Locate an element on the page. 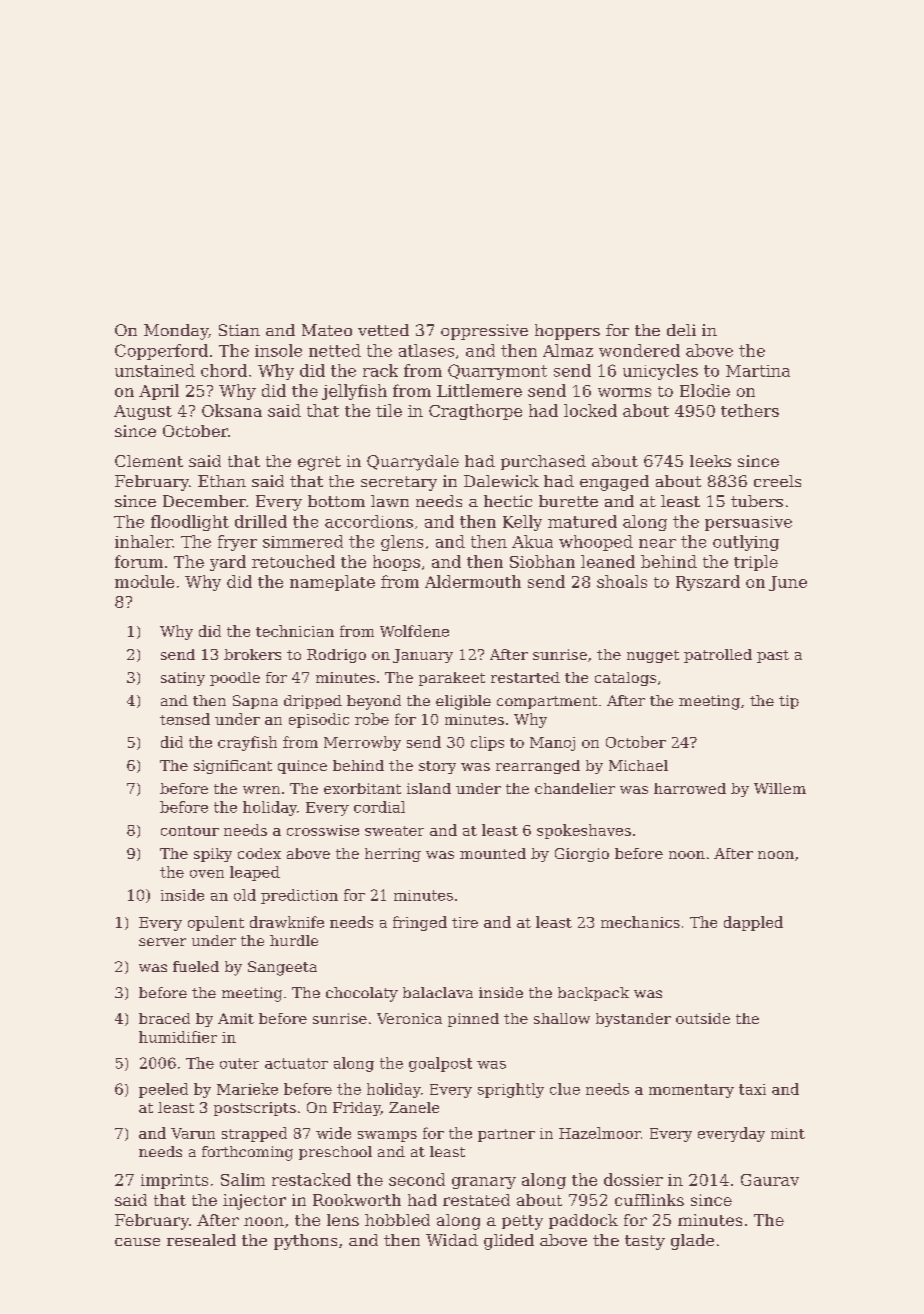 Image resolution: width=924 pixels, height=1314 pixels. Michael is located at coordinates (638, 765).
